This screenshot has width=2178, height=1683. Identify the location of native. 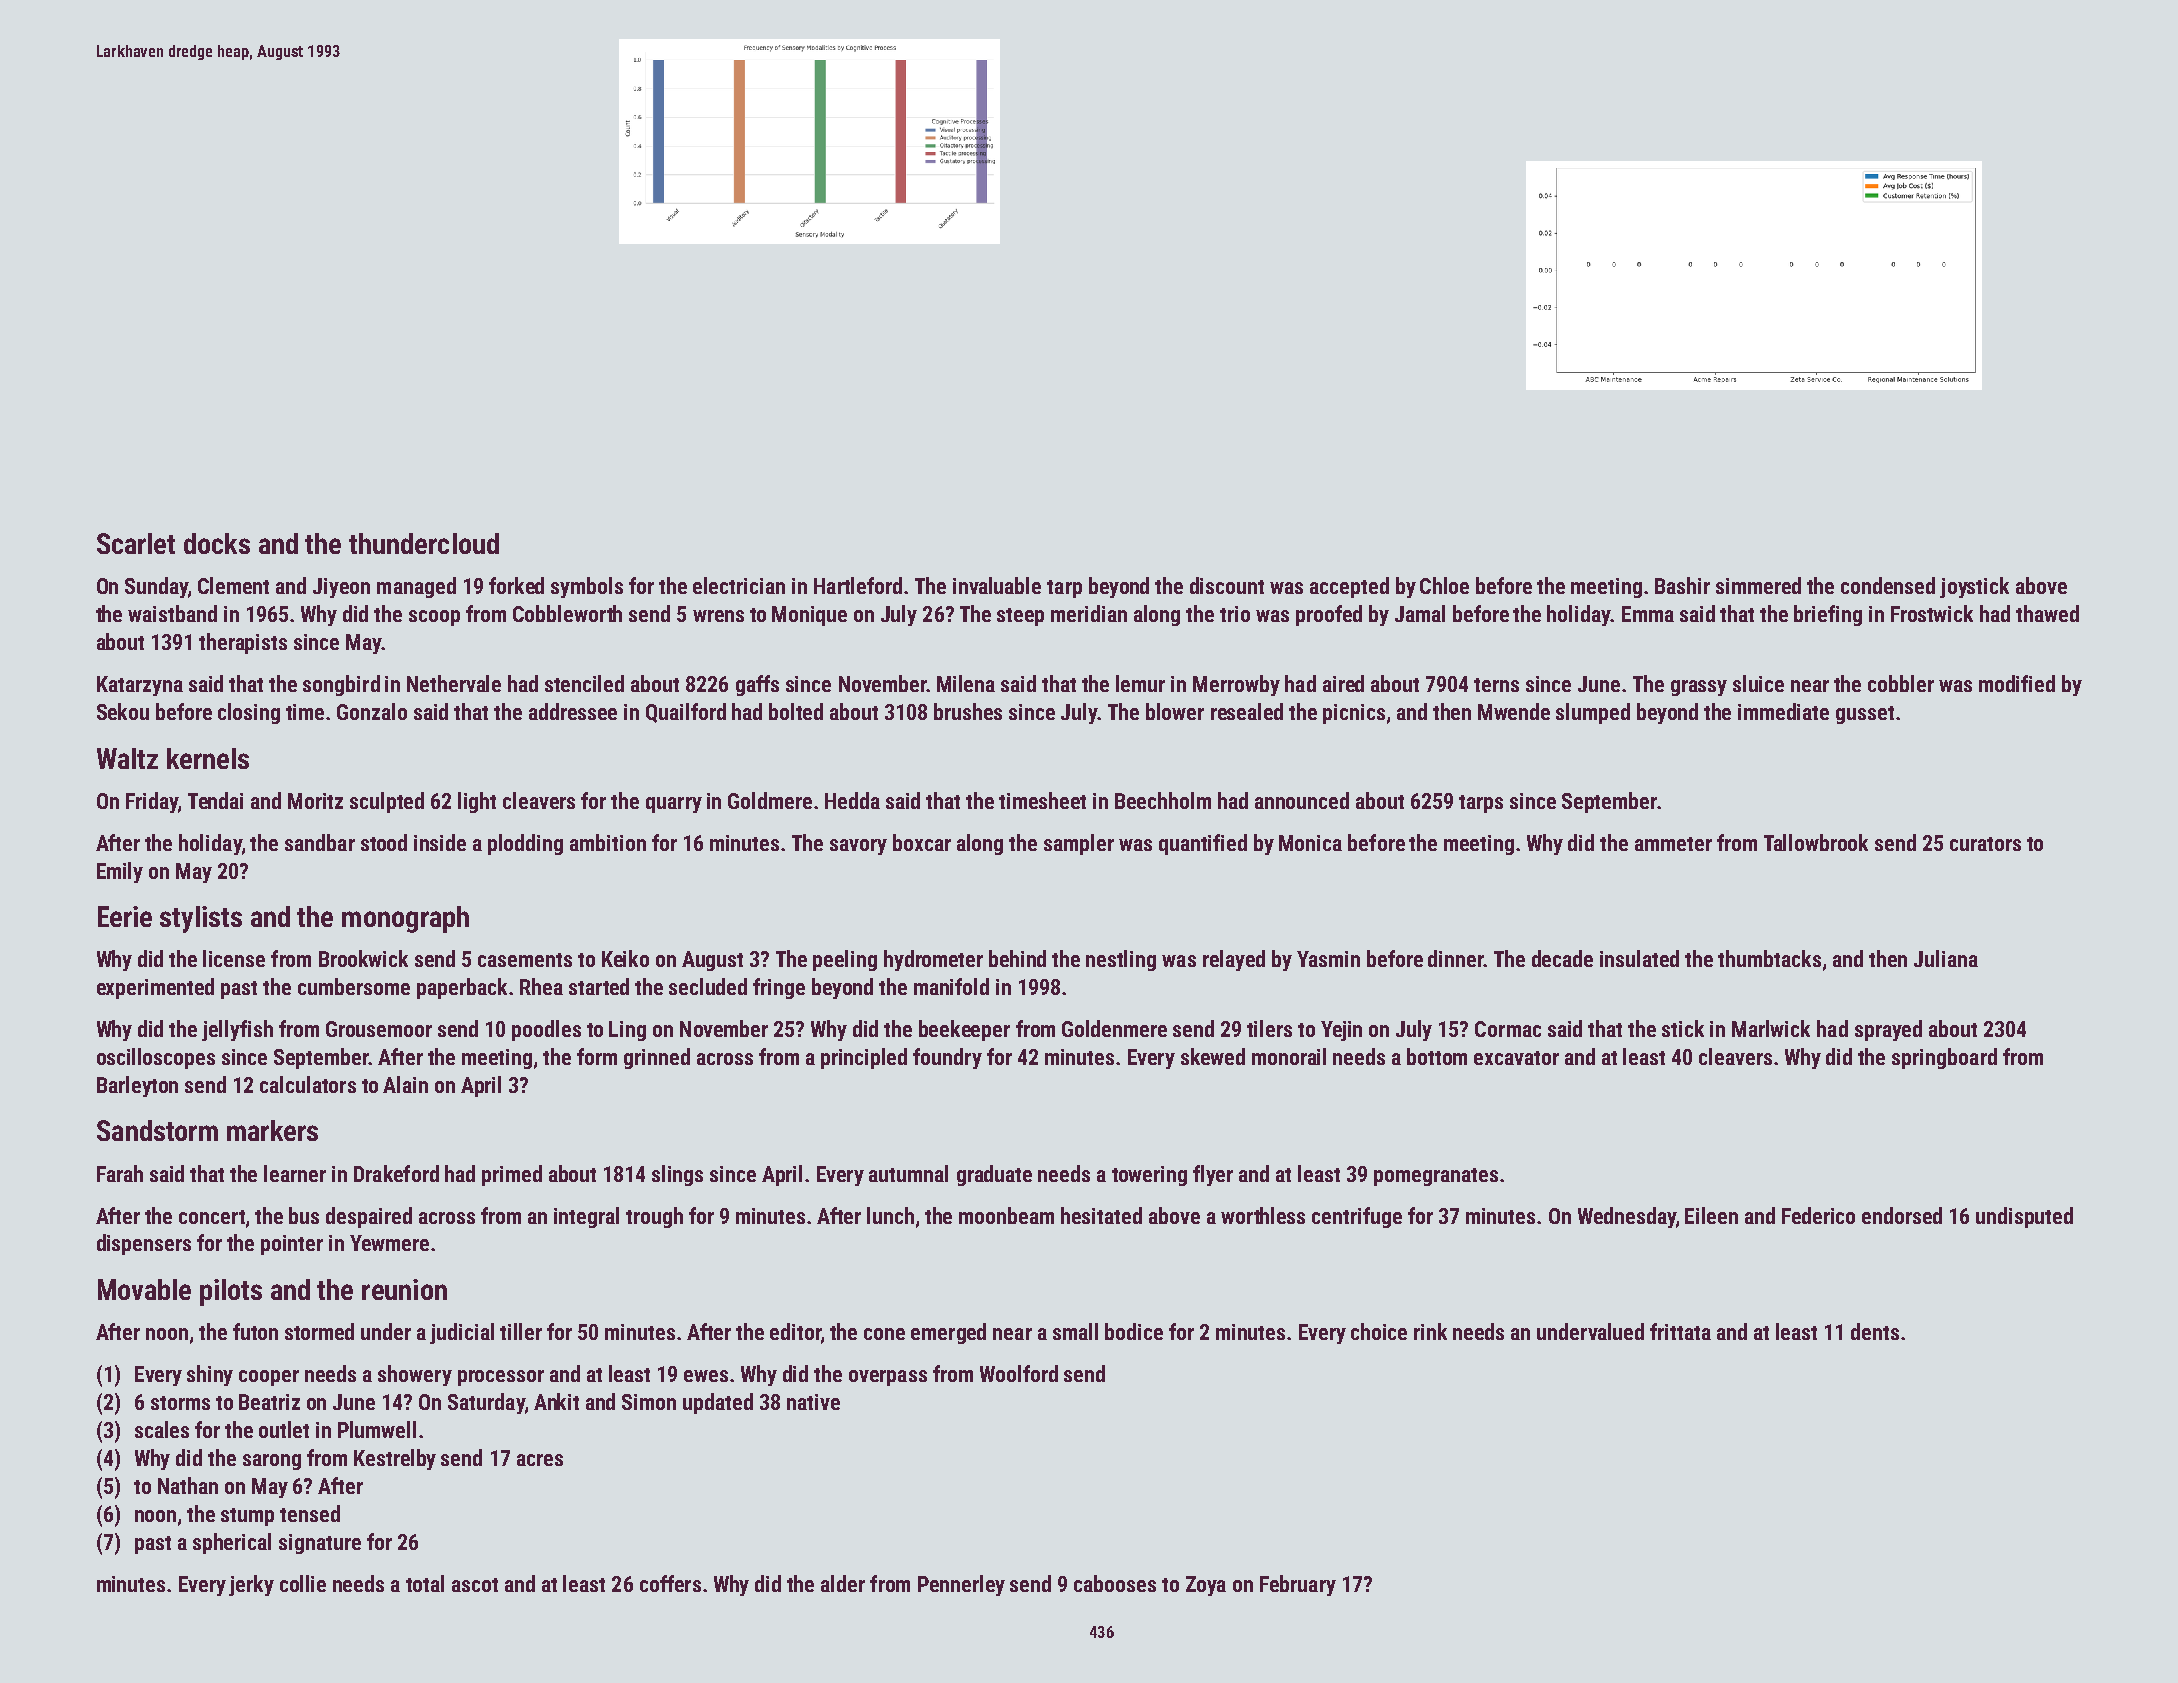
(813, 1402).
